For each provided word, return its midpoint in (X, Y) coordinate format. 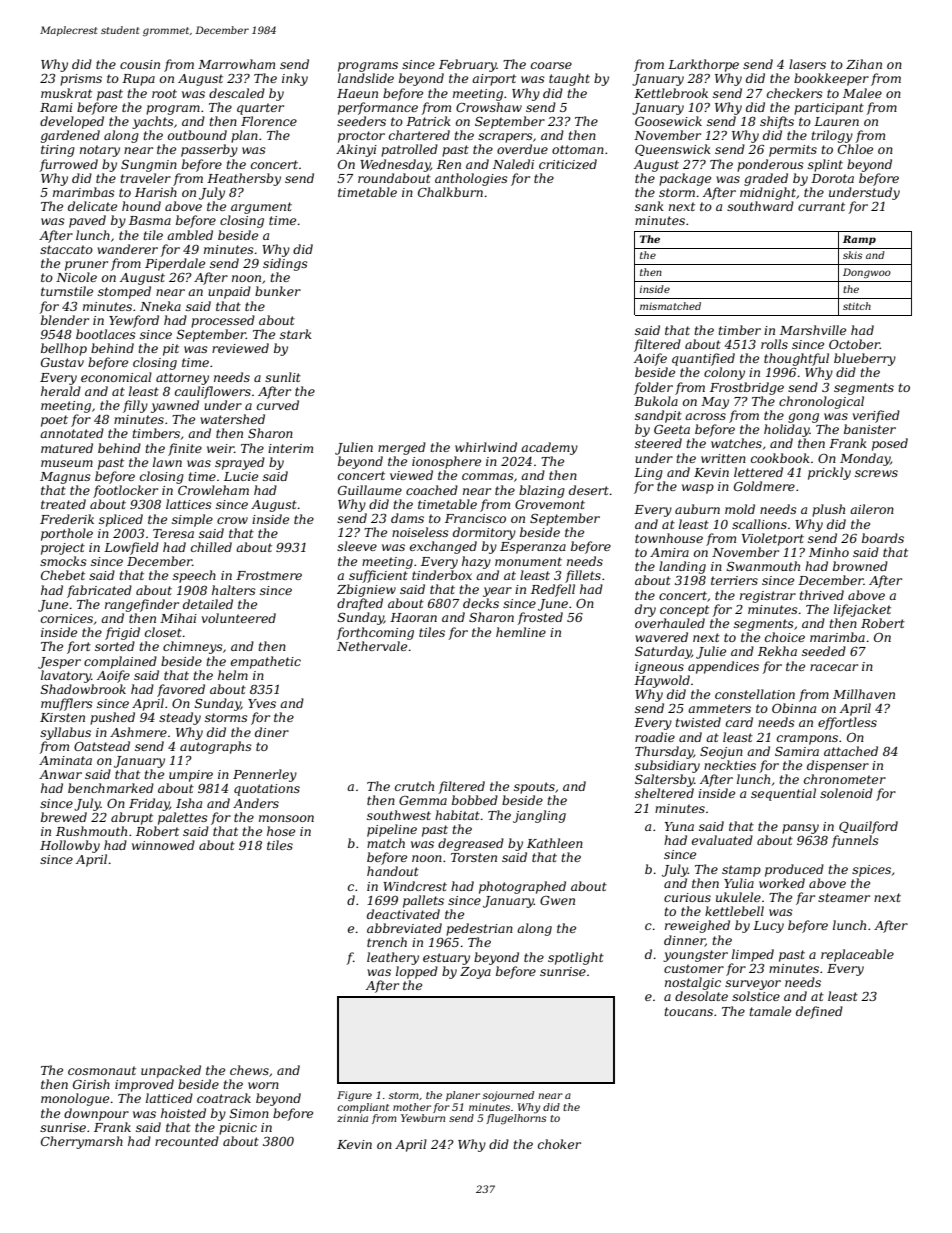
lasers (807, 64)
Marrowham (236, 64)
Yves (262, 703)
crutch (414, 786)
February (468, 65)
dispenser (838, 766)
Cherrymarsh (82, 1142)
